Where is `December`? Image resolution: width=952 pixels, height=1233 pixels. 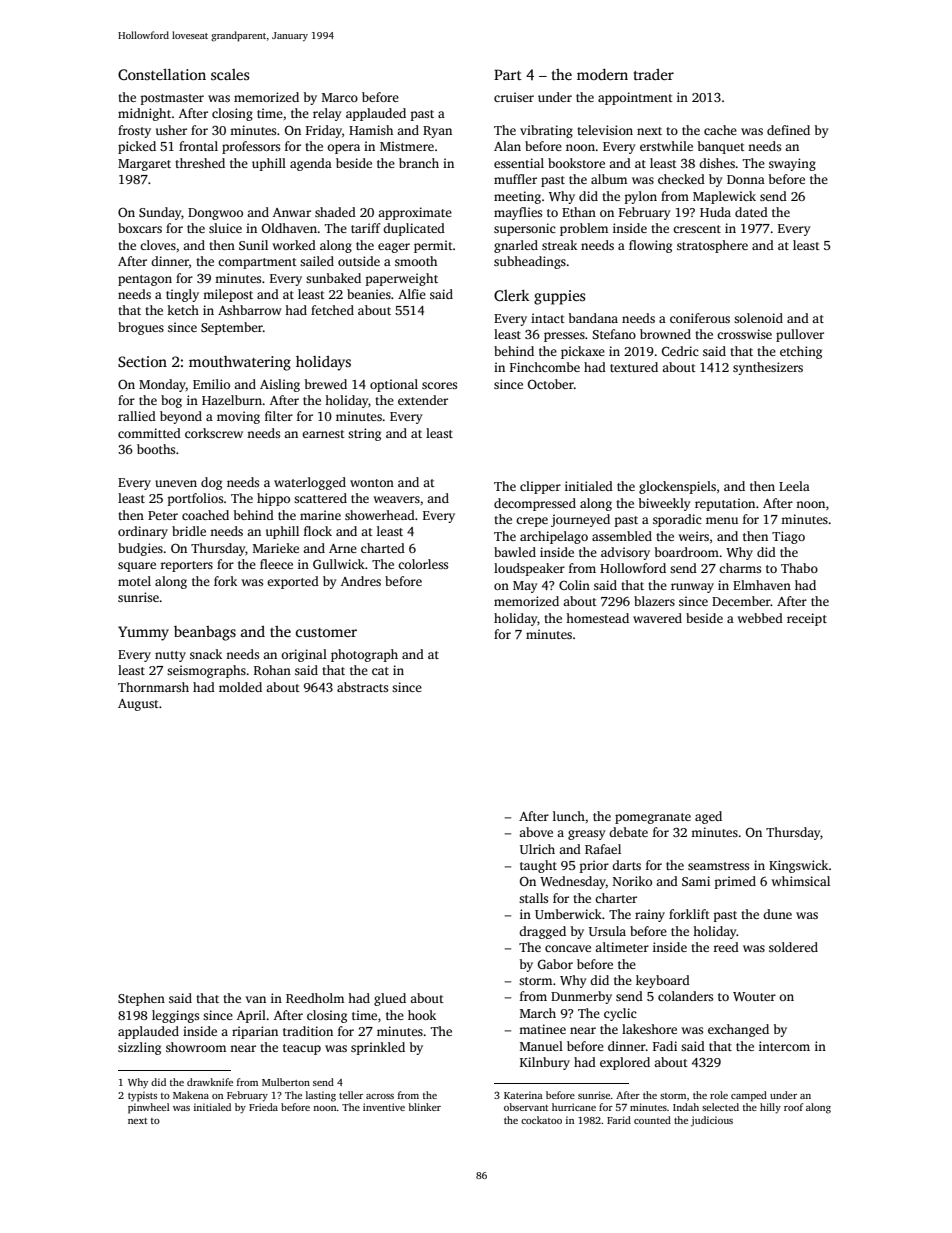 December is located at coordinates (741, 601).
